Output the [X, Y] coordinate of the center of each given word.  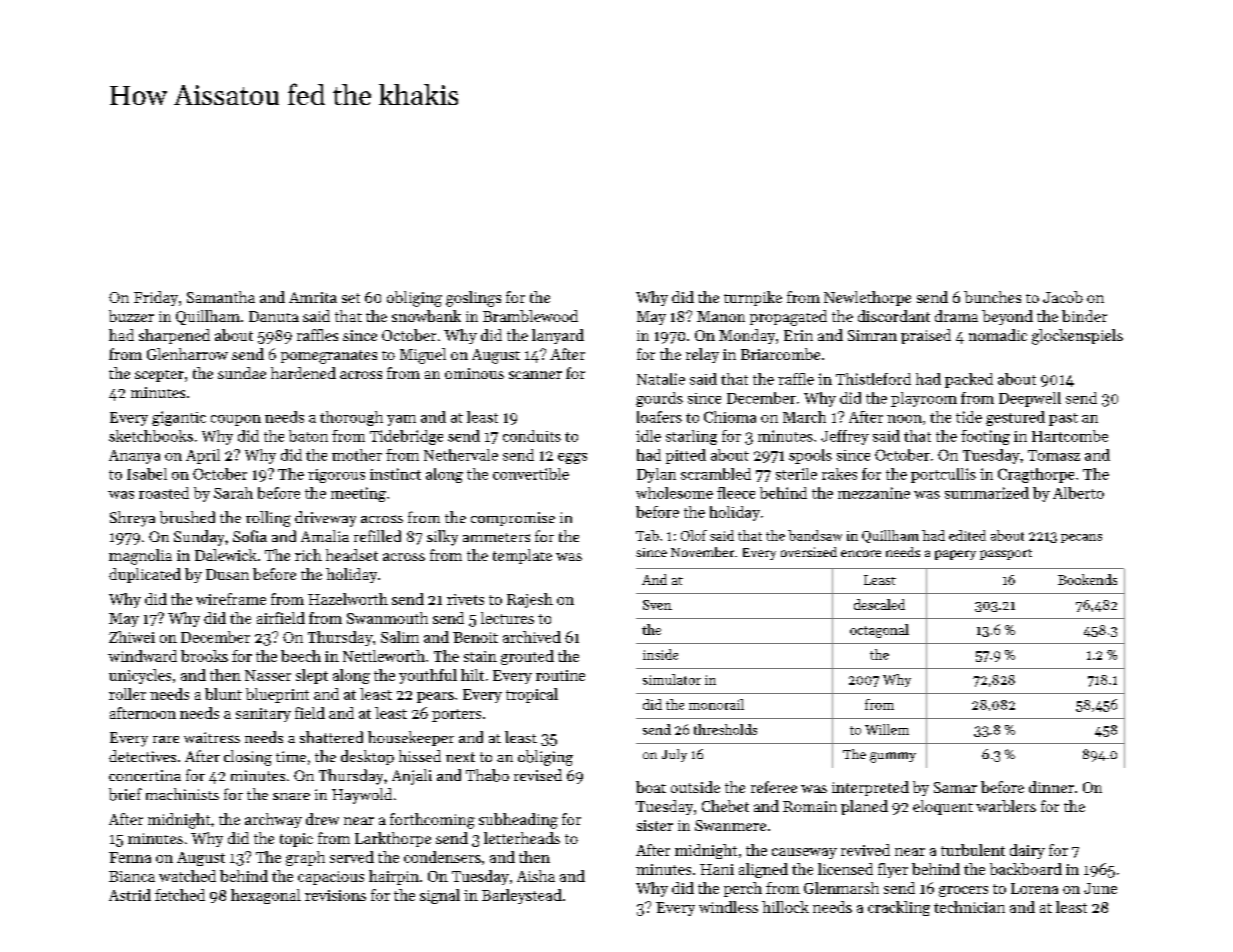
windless [728, 907]
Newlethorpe [867, 298]
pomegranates [329, 357]
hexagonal [266, 896]
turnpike [753, 298]
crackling [899, 908]
